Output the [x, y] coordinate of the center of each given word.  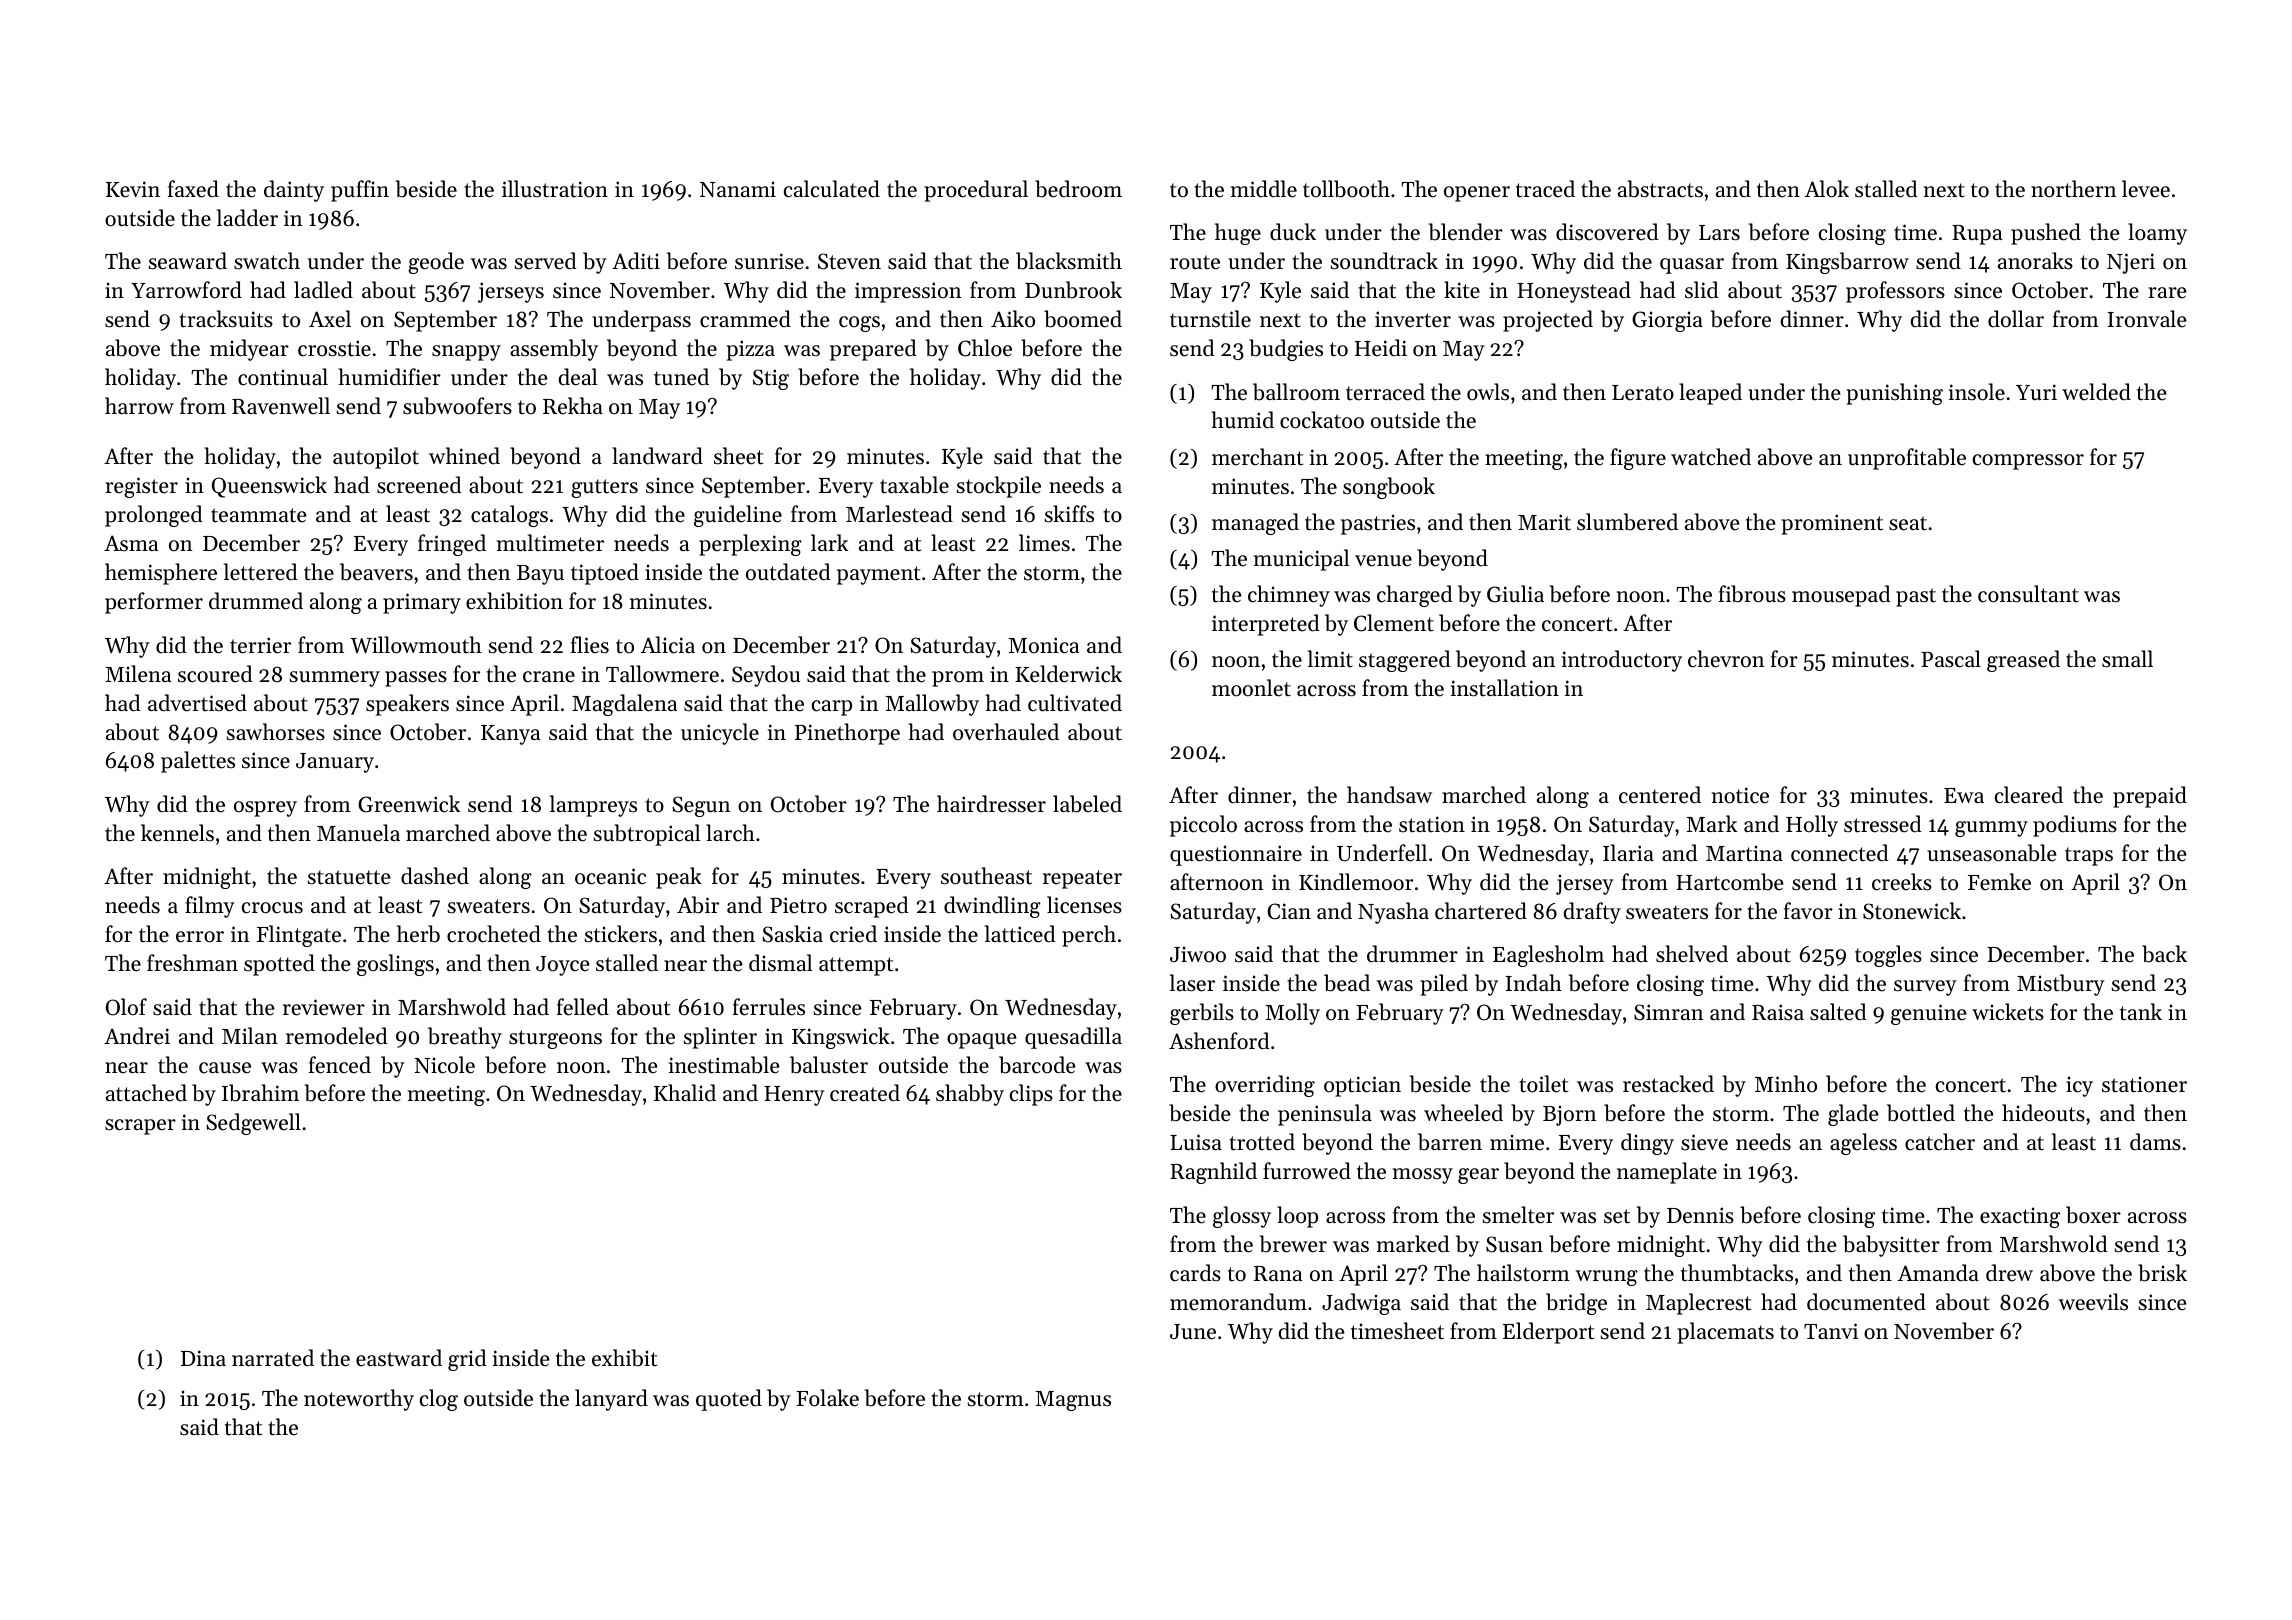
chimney [1289, 596]
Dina [203, 1358]
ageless [1863, 1144]
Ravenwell [281, 406]
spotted [279, 965]
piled [1444, 985]
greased [2023, 661]
